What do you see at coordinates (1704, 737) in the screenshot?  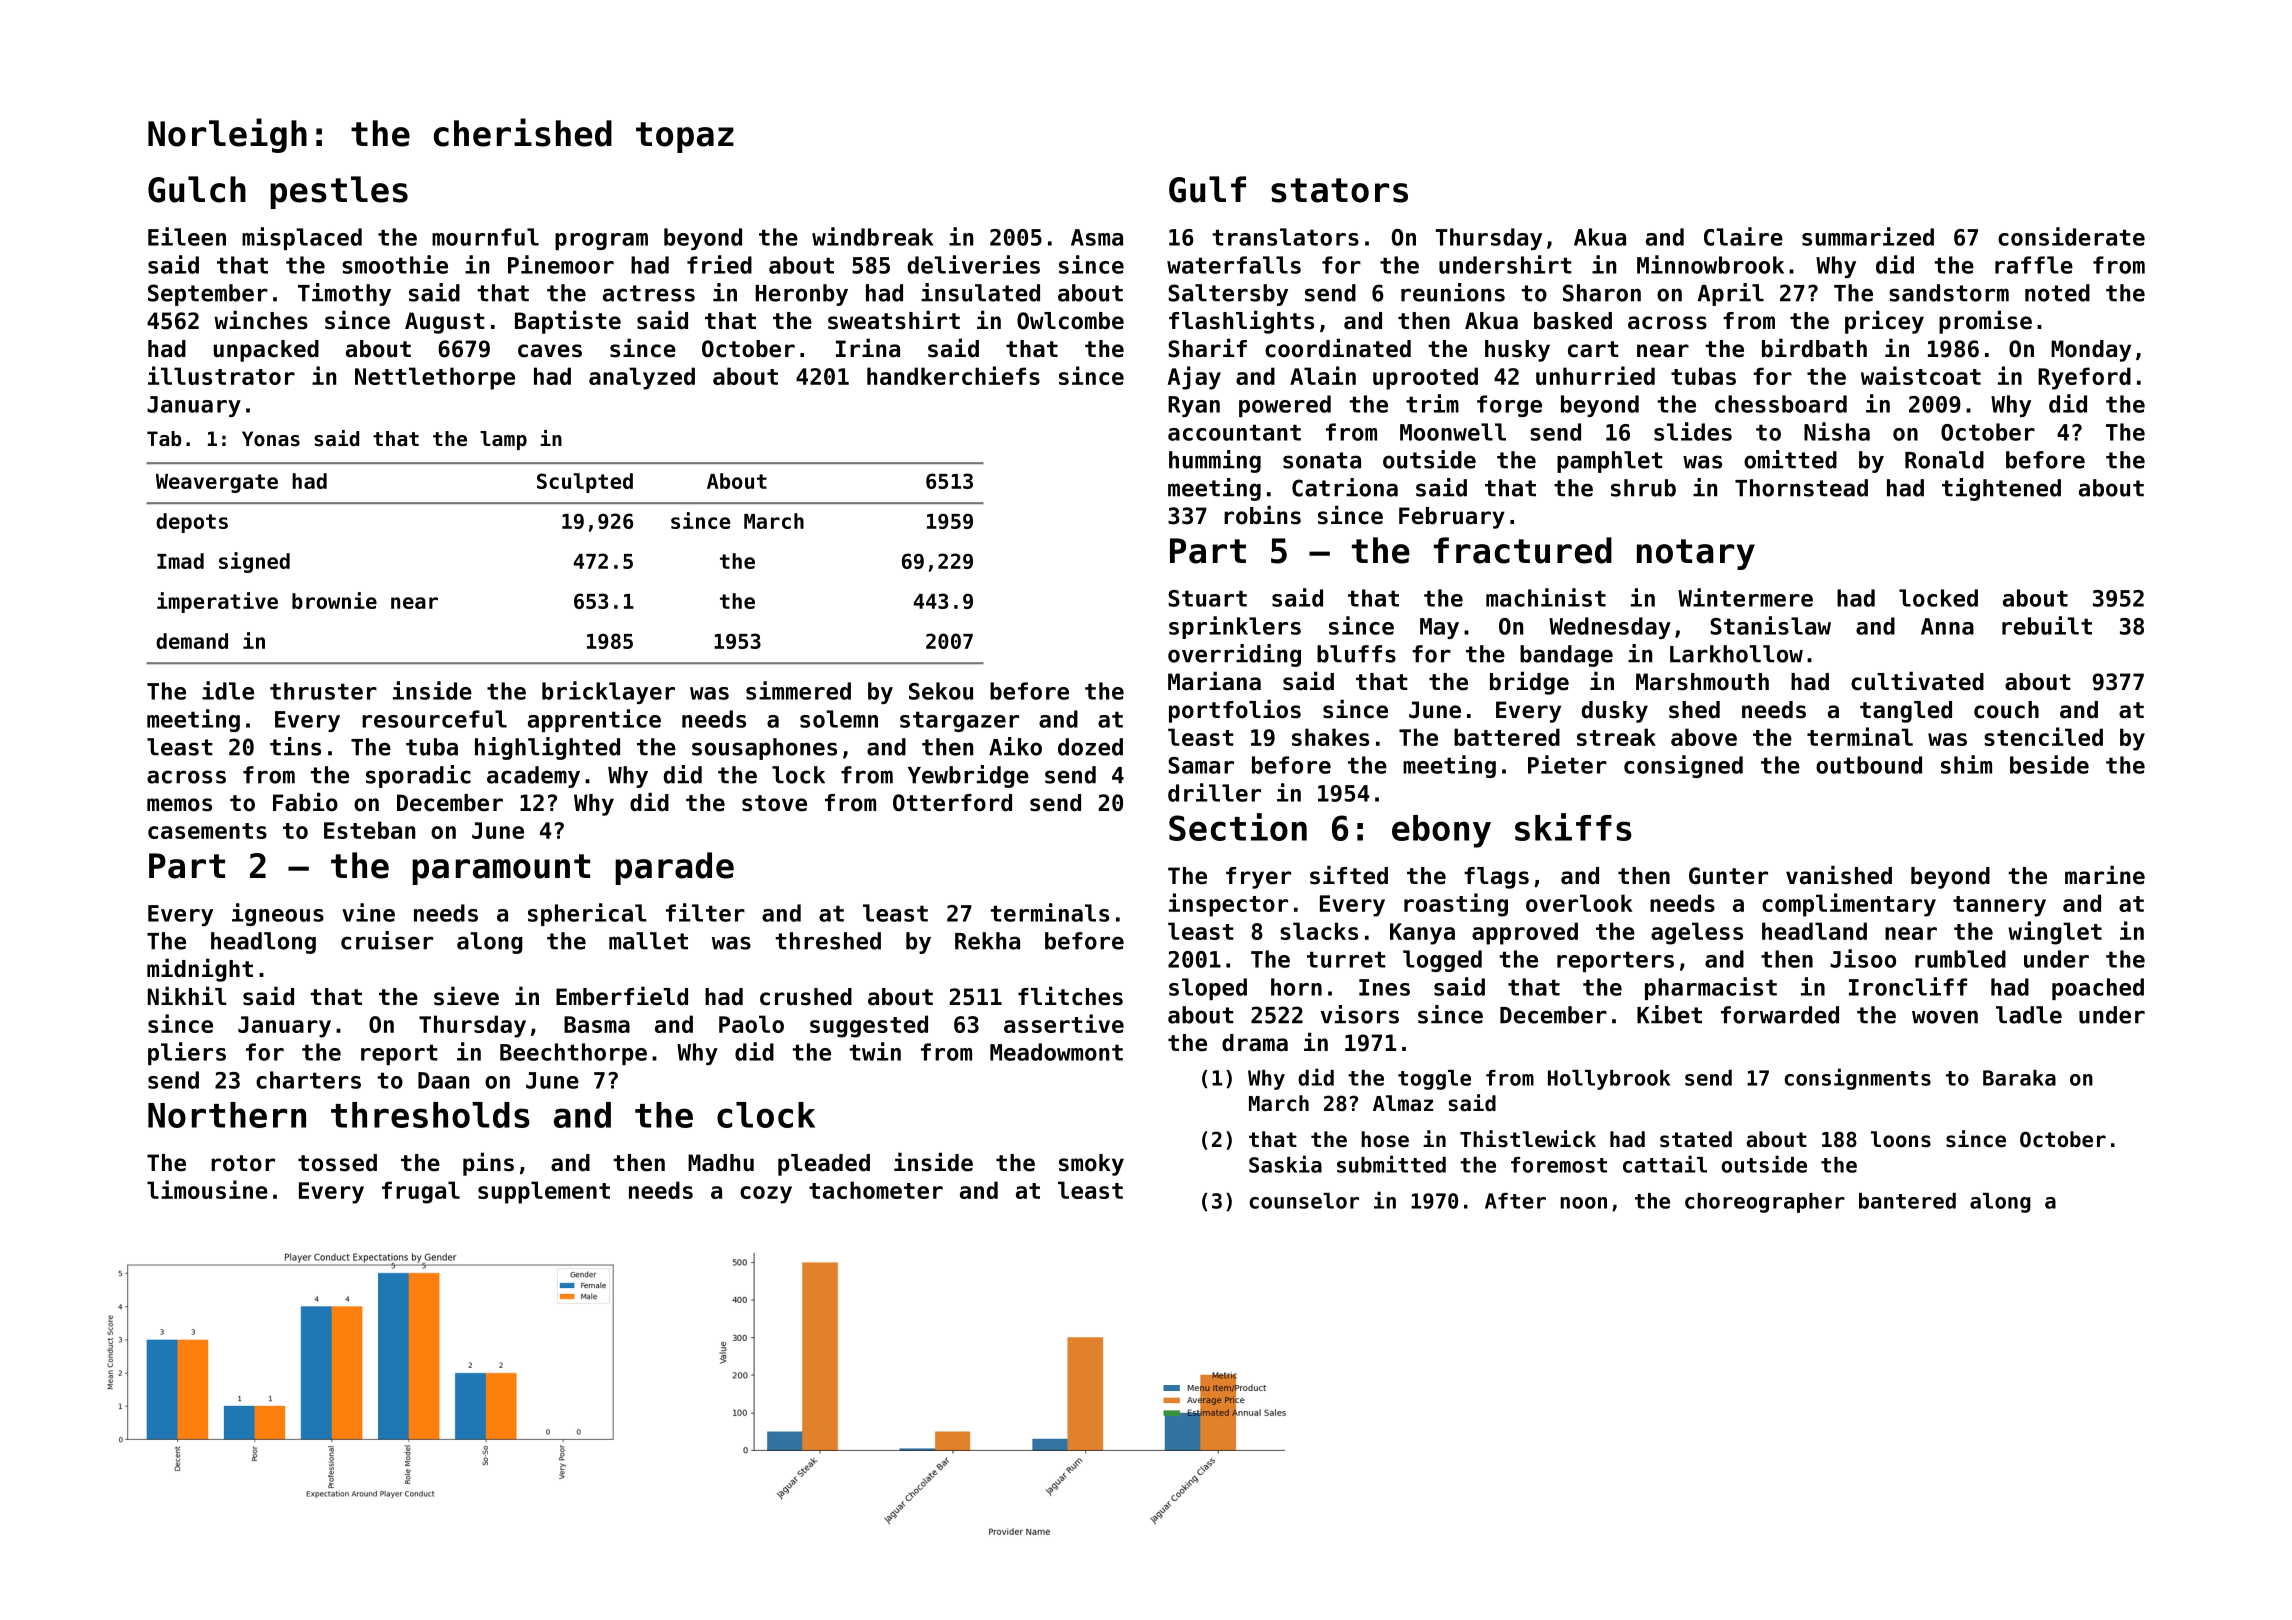 I see `above` at bounding box center [1704, 737].
